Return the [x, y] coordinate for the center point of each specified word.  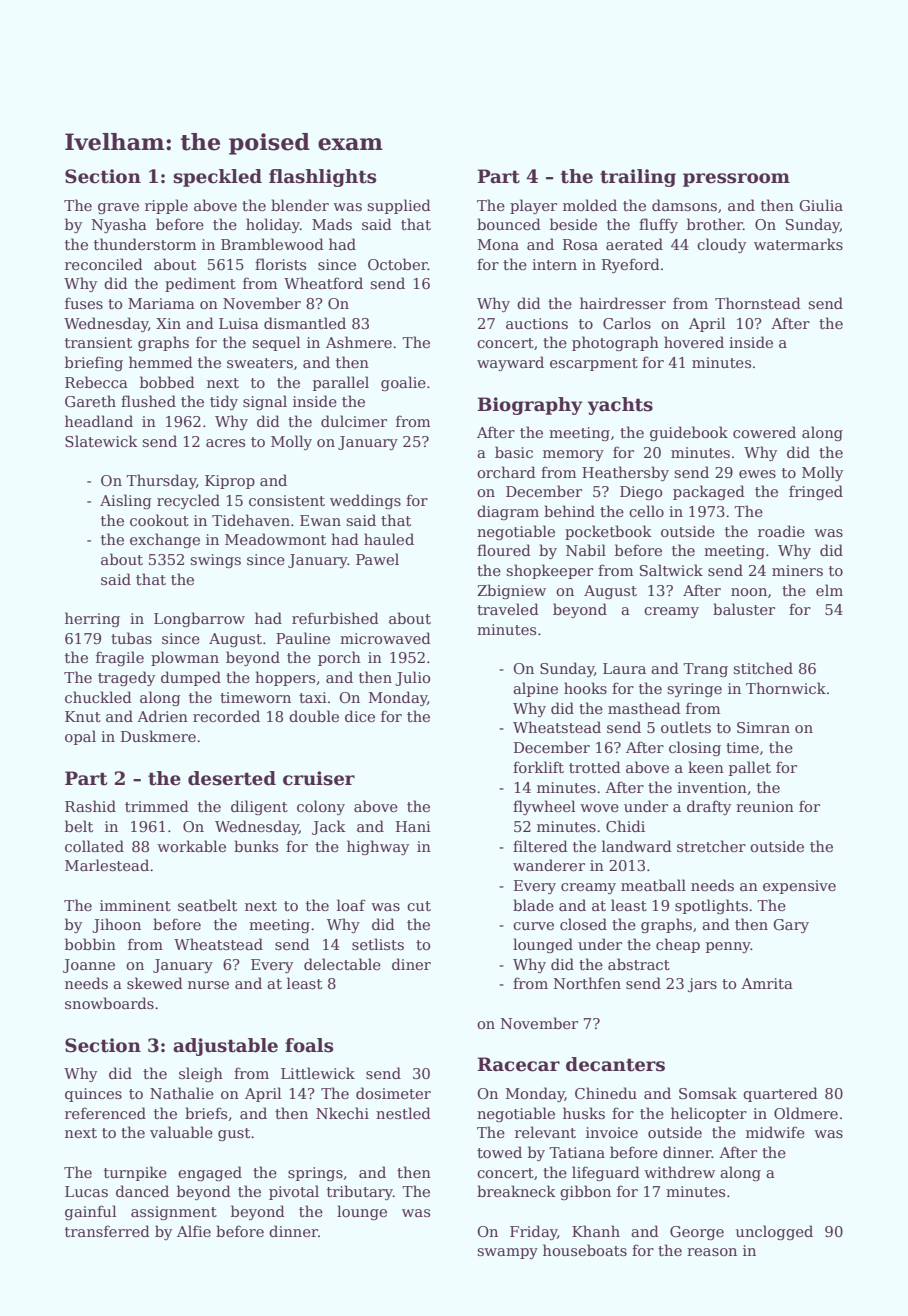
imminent [135, 905]
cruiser [319, 778]
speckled [217, 178]
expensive [799, 887]
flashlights [322, 178]
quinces [93, 1095]
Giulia [821, 205]
